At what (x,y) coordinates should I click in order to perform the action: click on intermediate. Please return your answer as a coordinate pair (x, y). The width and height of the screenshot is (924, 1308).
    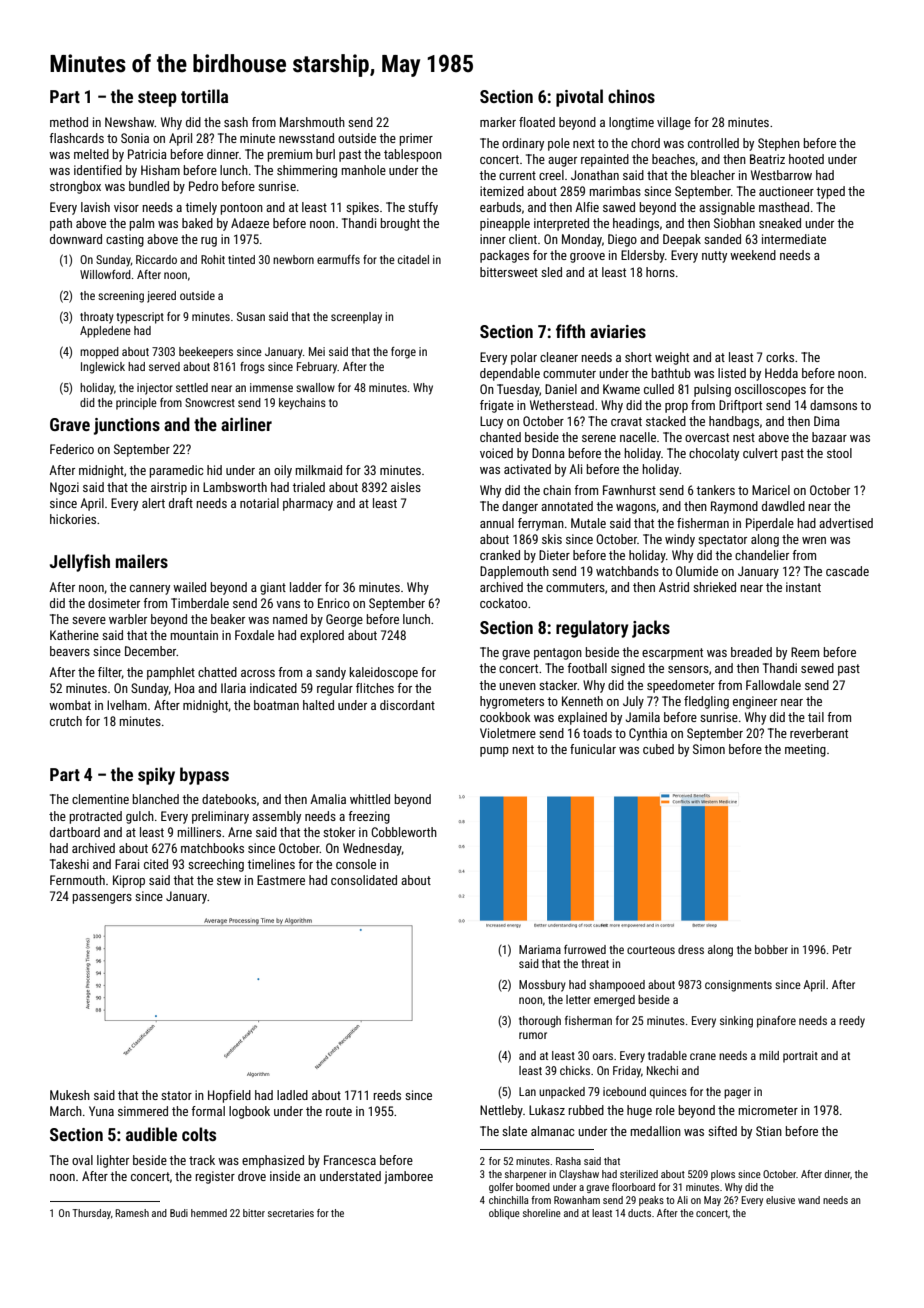
    Looking at the image, I should click on (794, 239).
